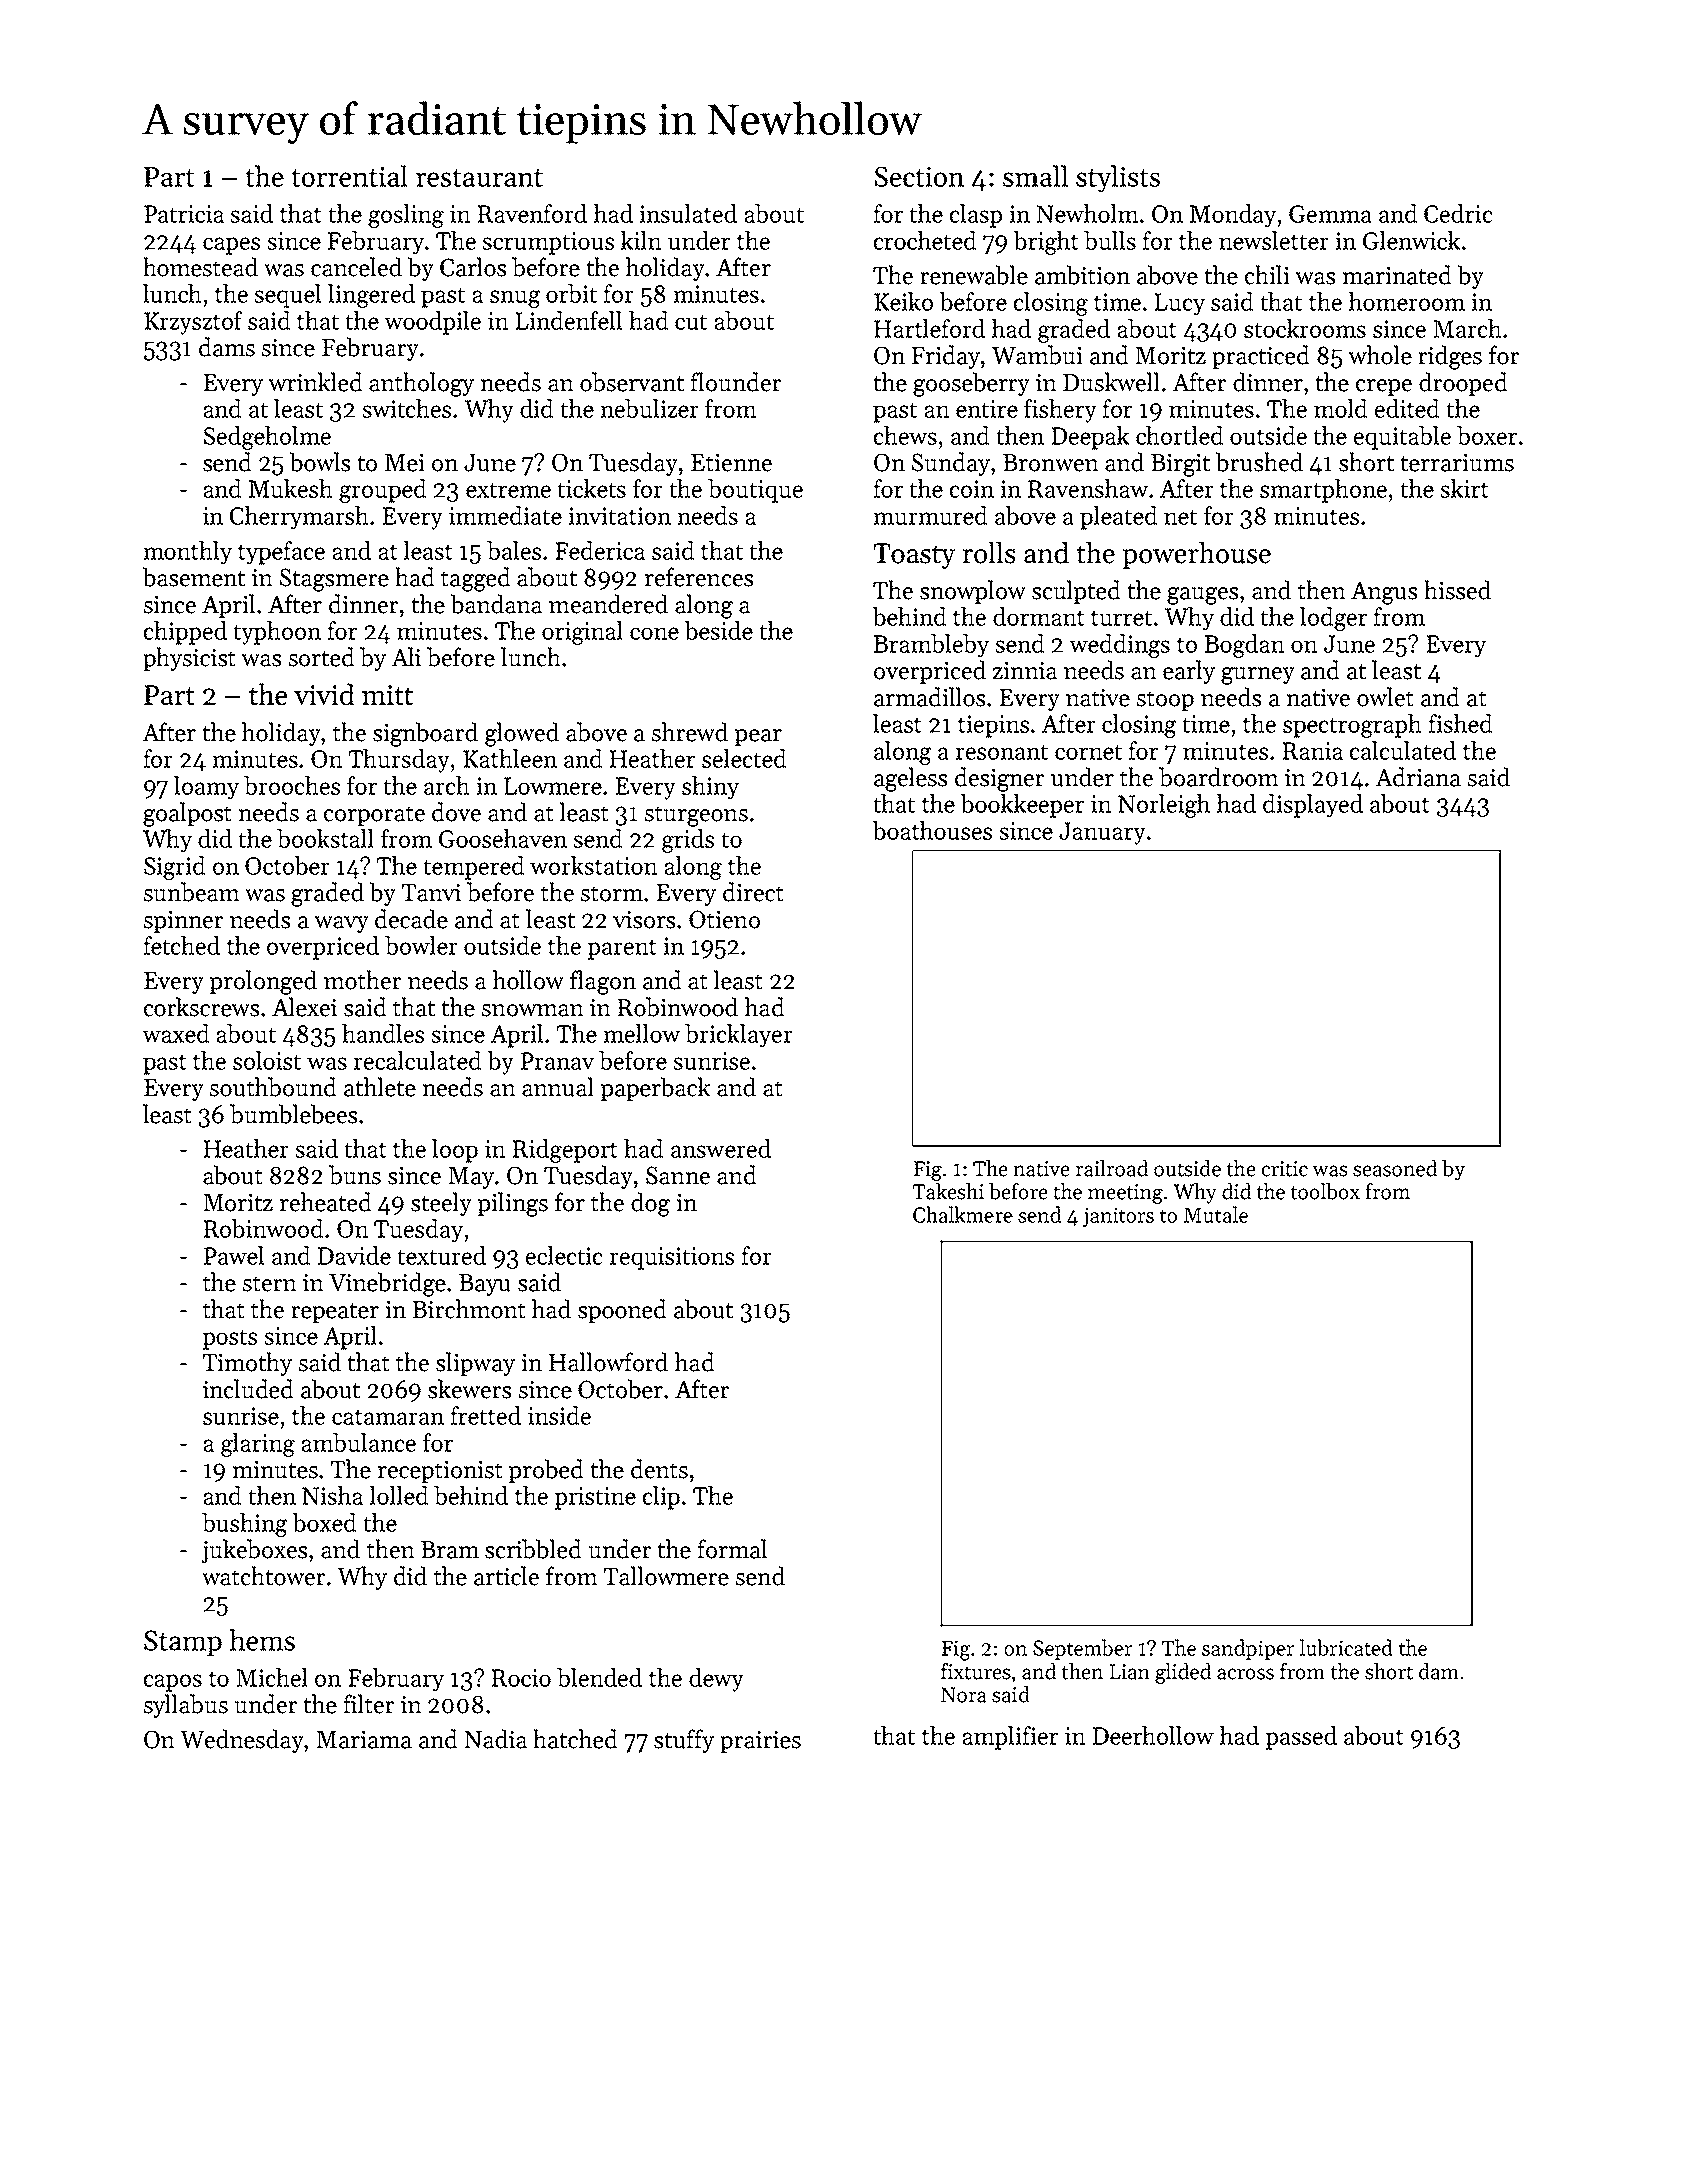  Describe the element at coordinates (227, 347) in the screenshot. I see `dams` at that location.
